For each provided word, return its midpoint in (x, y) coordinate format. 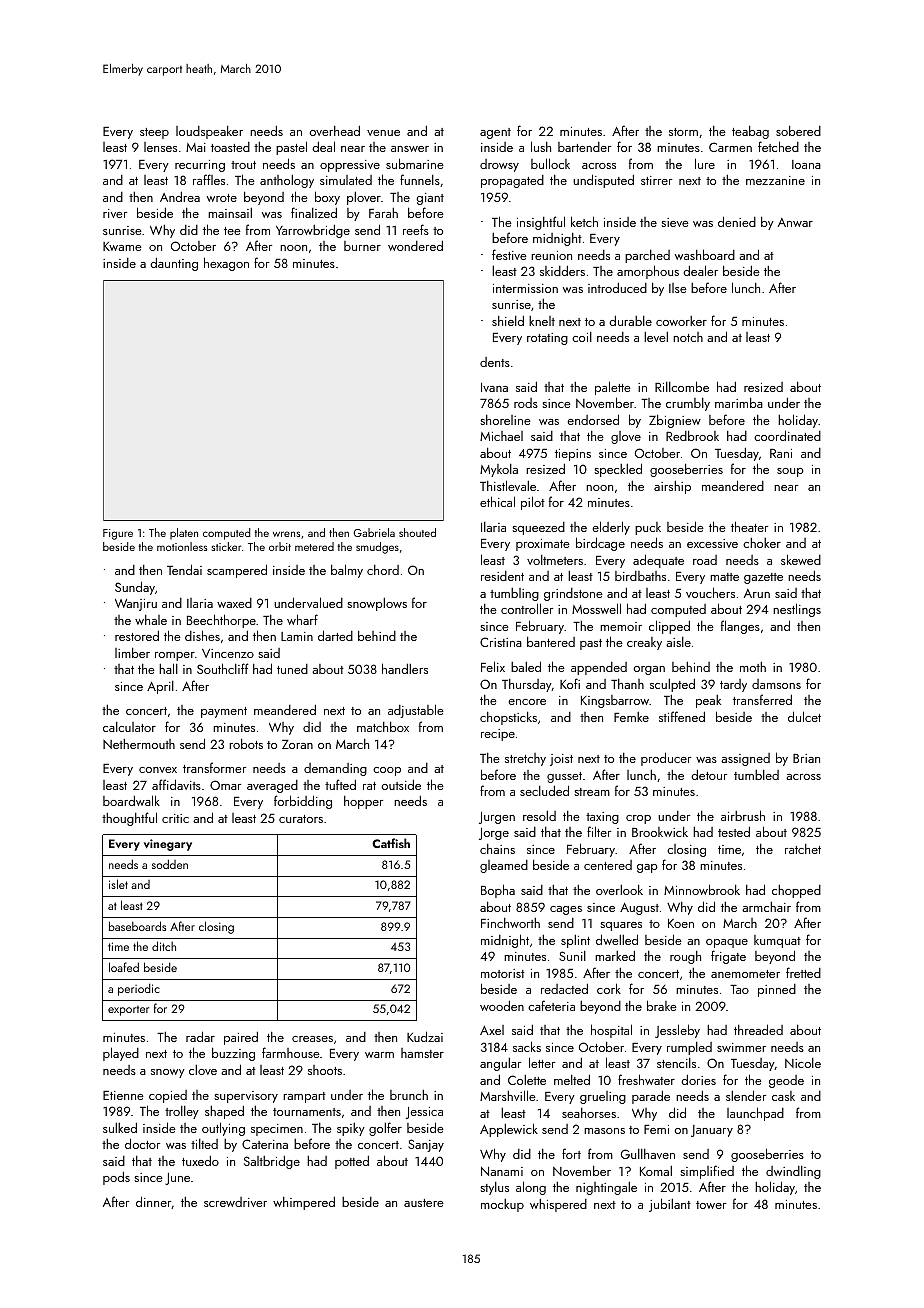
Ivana (494, 387)
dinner (154, 1202)
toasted (230, 147)
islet (118, 884)
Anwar (795, 222)
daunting (174, 264)
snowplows (377, 604)
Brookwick (660, 832)
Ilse (678, 288)
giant (430, 199)
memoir (621, 626)
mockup (502, 1205)
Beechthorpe (221, 621)
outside (401, 784)
